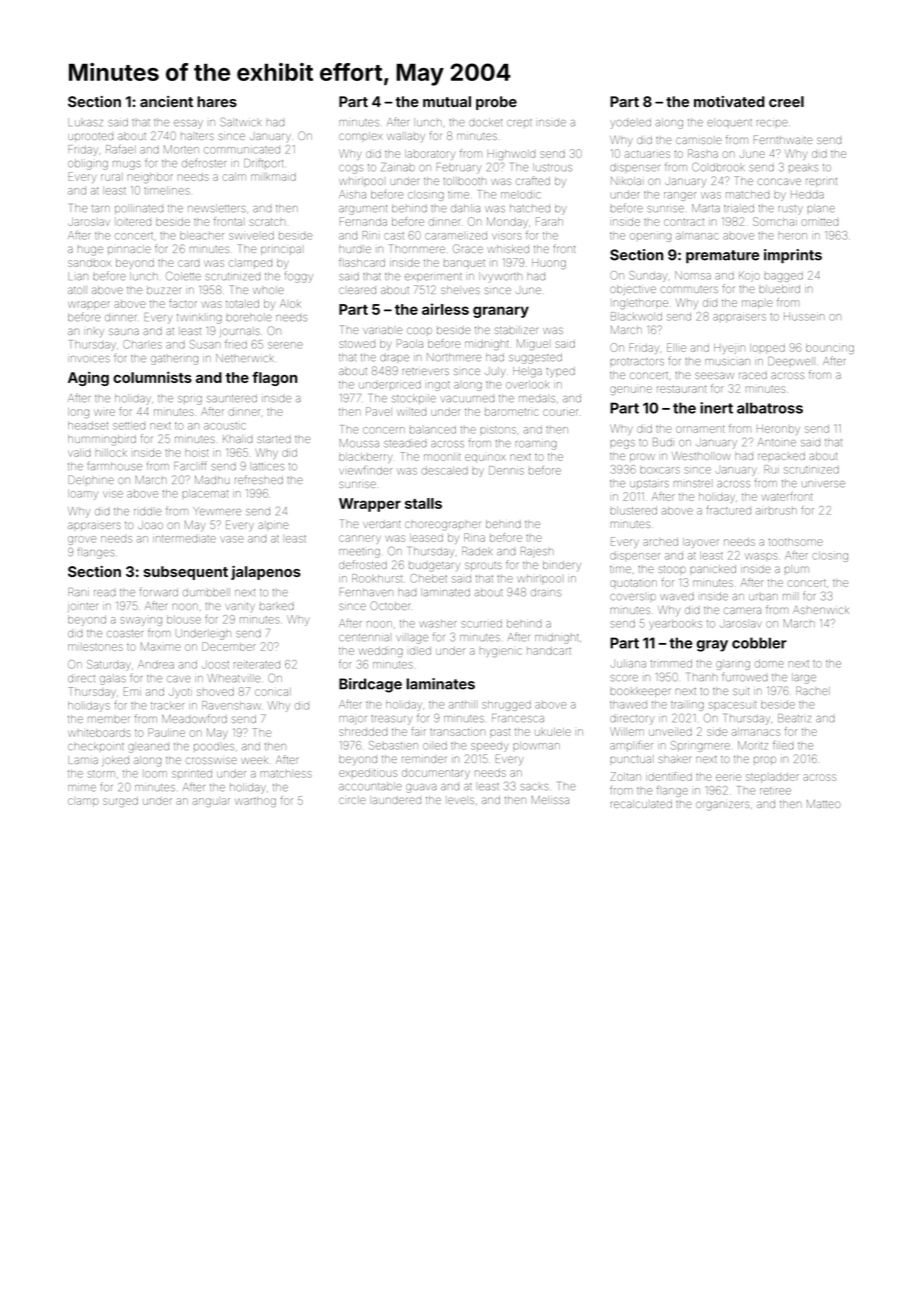 Image resolution: width=924 pixels, height=1308 pixels. I want to click on galas, so click(113, 679).
